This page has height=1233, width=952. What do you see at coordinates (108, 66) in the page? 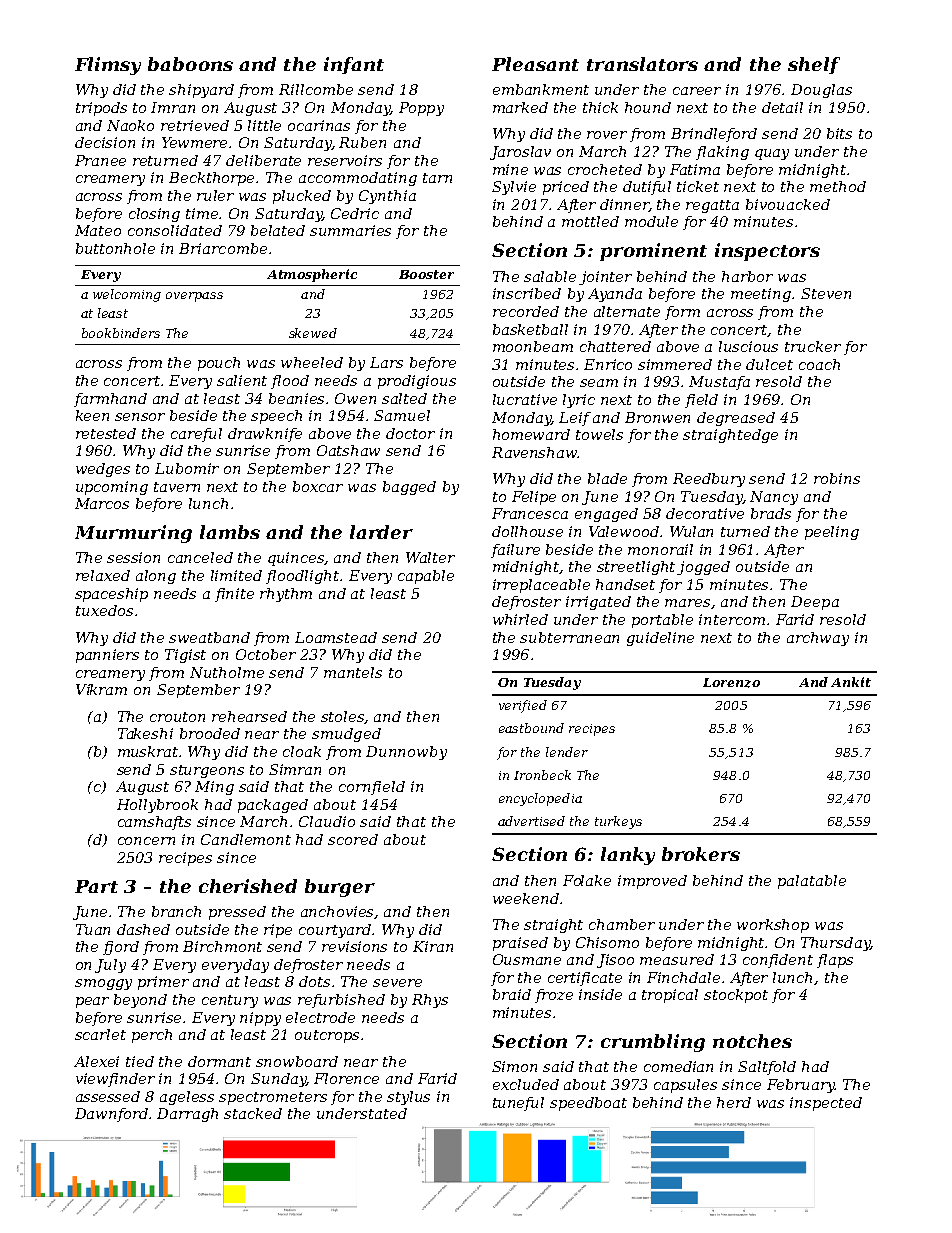
I see `Flimsy` at bounding box center [108, 66].
